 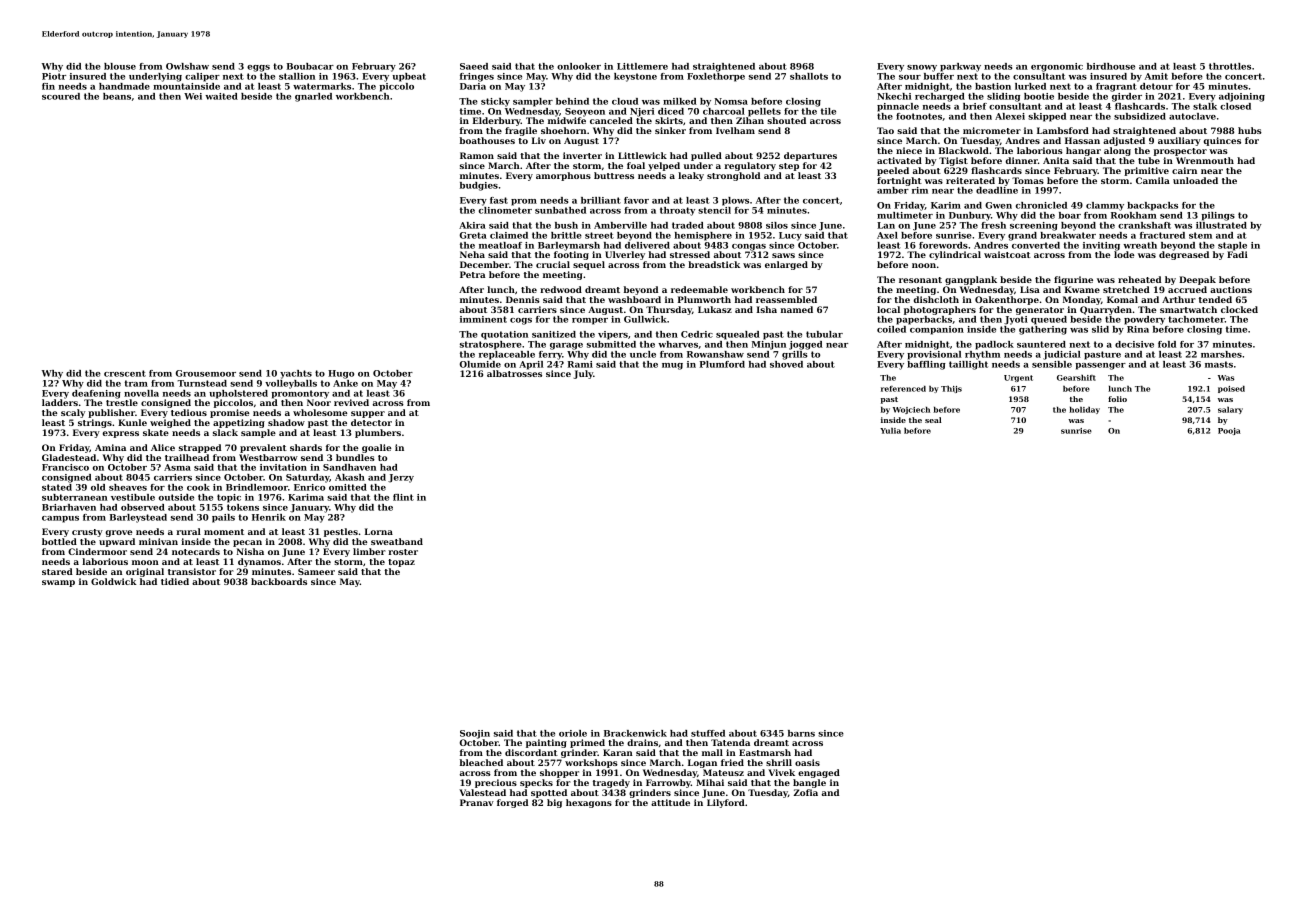 What do you see at coordinates (401, 563) in the screenshot?
I see `topaz` at bounding box center [401, 563].
